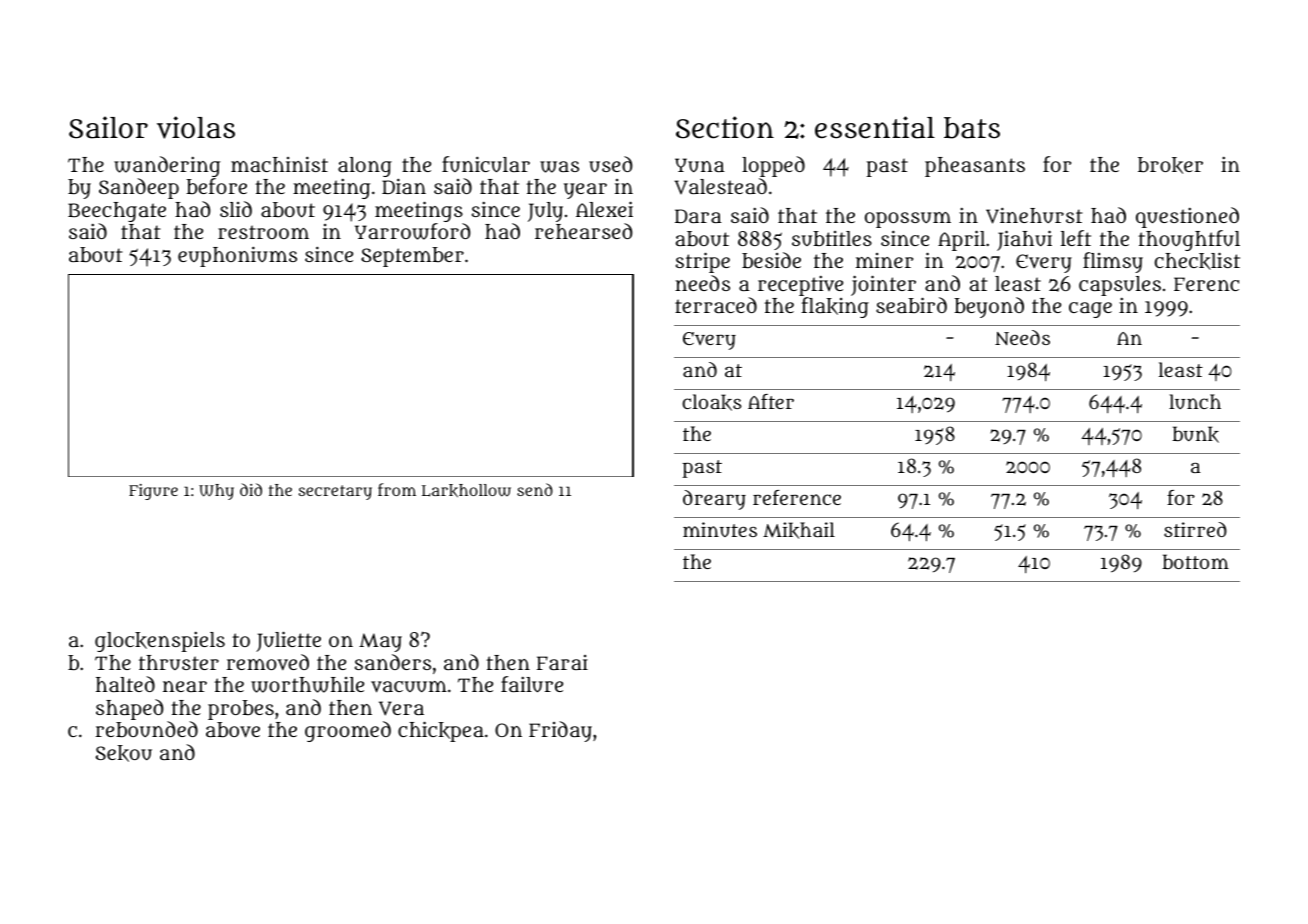 This page has width=1308, height=924. What do you see at coordinates (108, 127) in the page?
I see `Sailor` at bounding box center [108, 127].
